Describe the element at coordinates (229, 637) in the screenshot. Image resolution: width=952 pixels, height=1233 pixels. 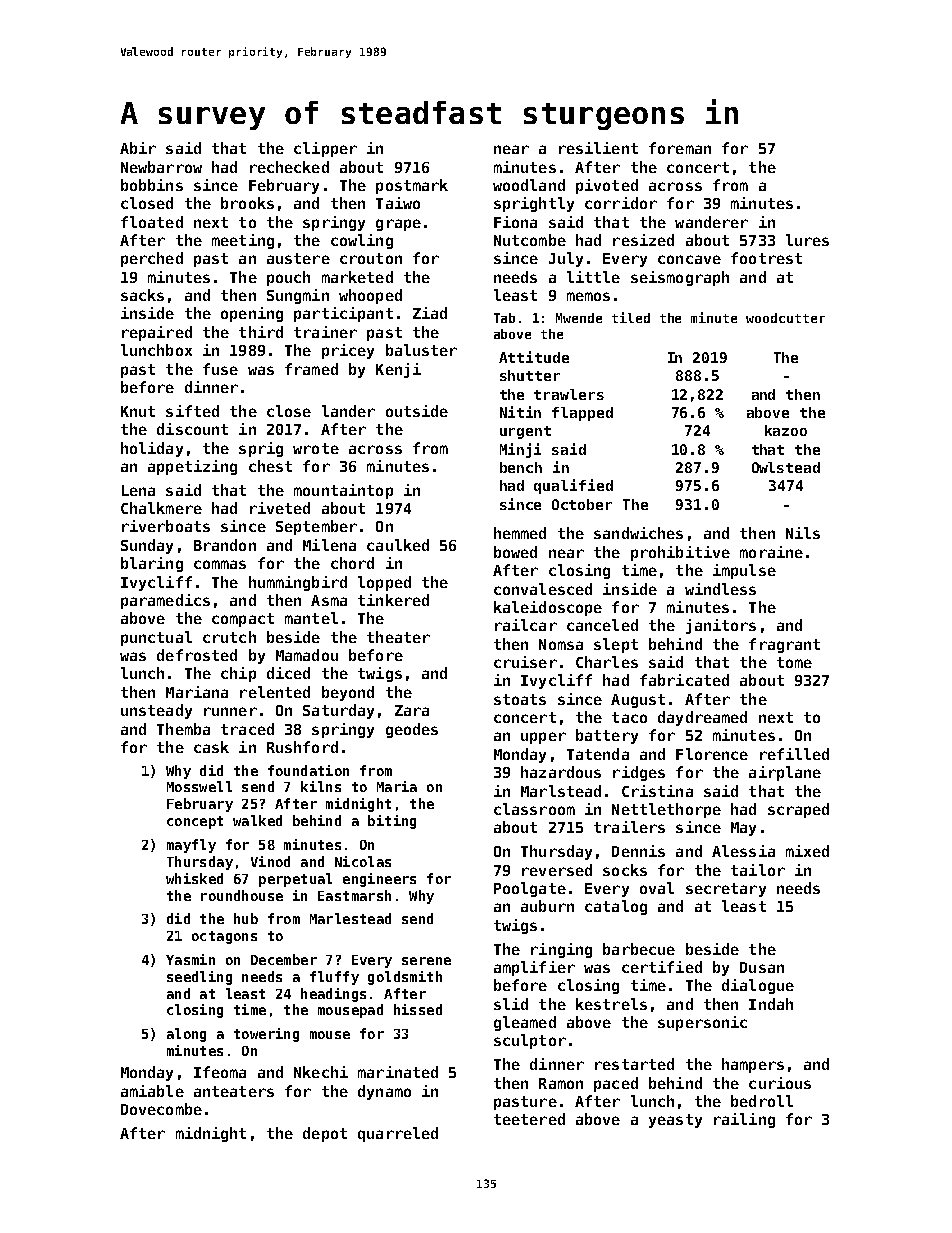
I see `crutch` at that location.
